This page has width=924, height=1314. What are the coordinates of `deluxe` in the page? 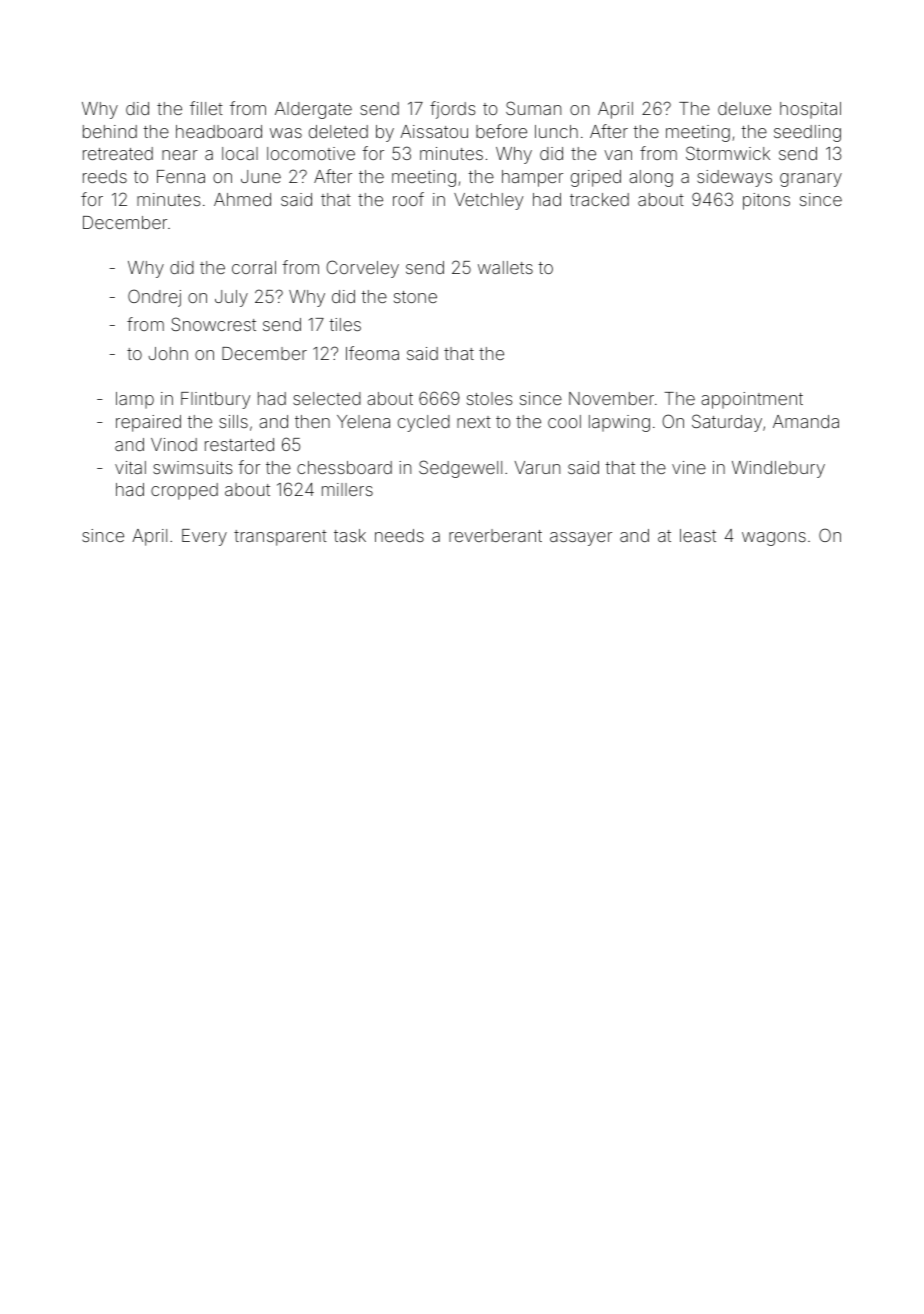 It's located at (744, 108).
